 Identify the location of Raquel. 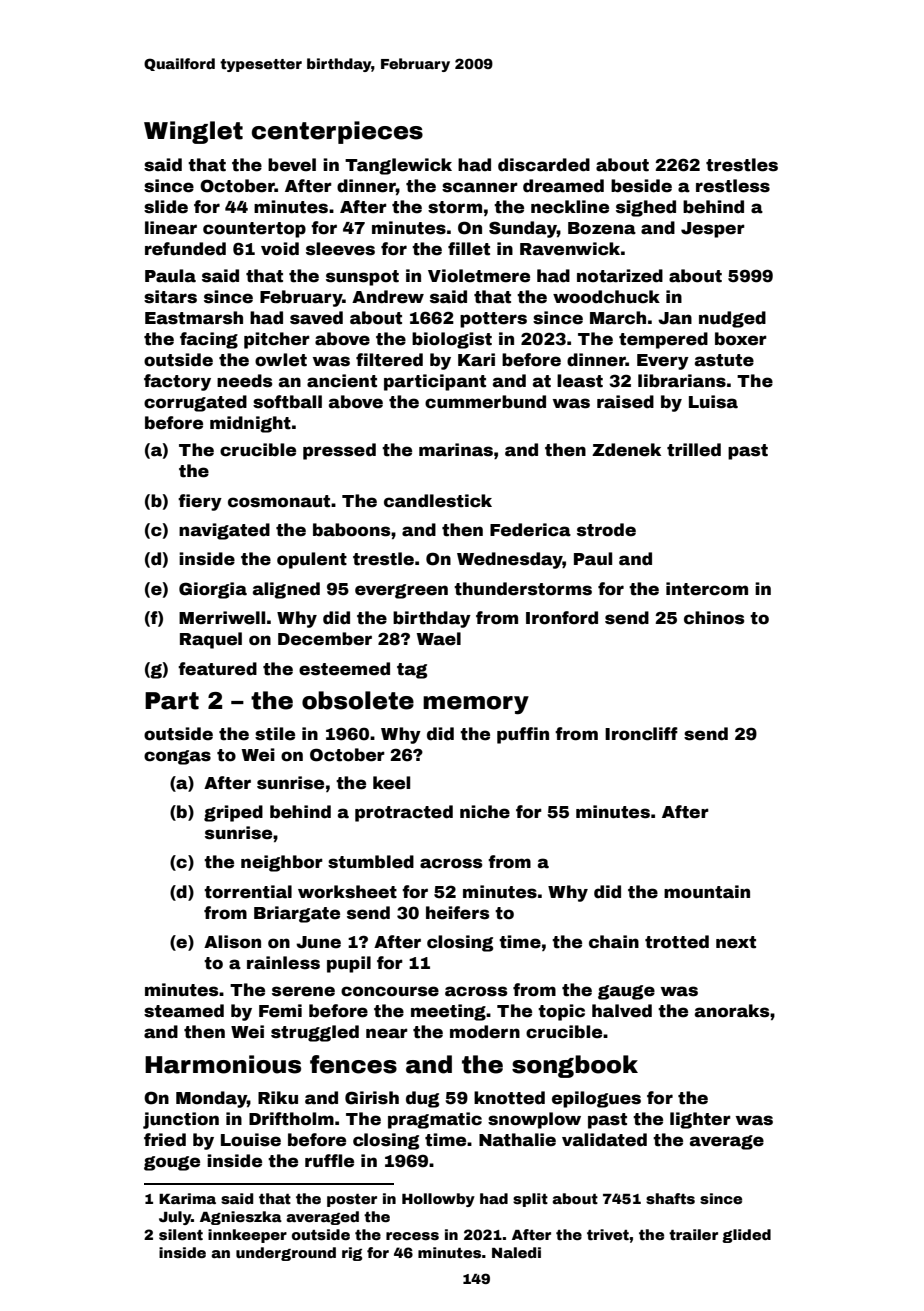
(211, 640).
